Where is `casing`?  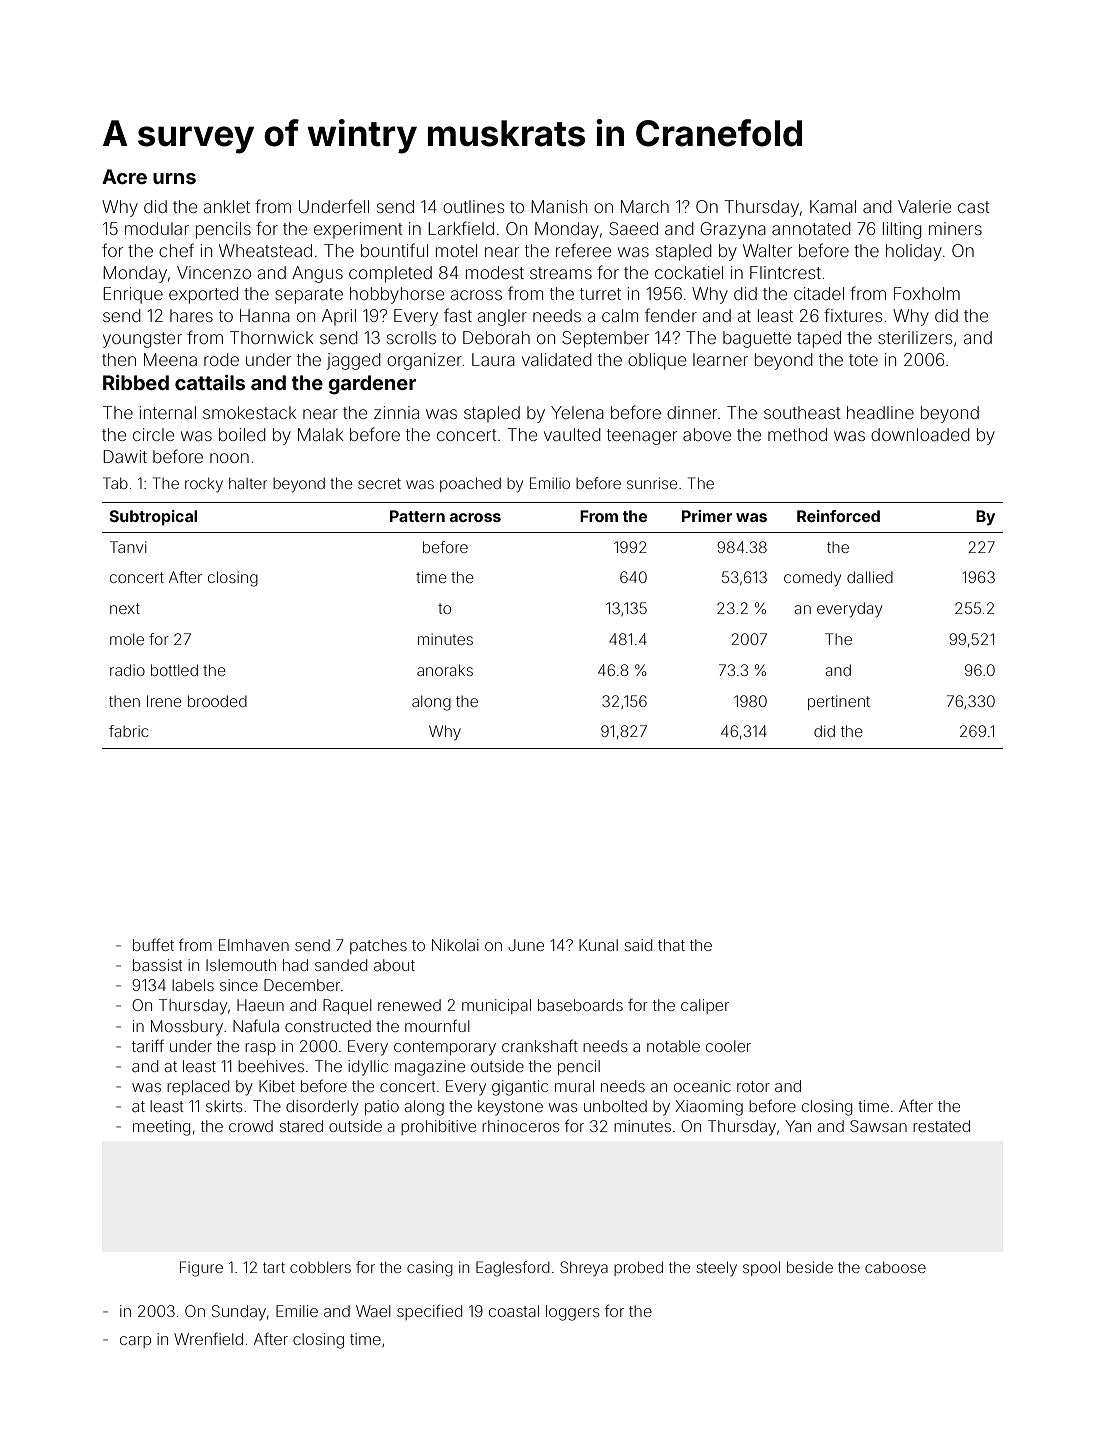 casing is located at coordinates (430, 1269).
